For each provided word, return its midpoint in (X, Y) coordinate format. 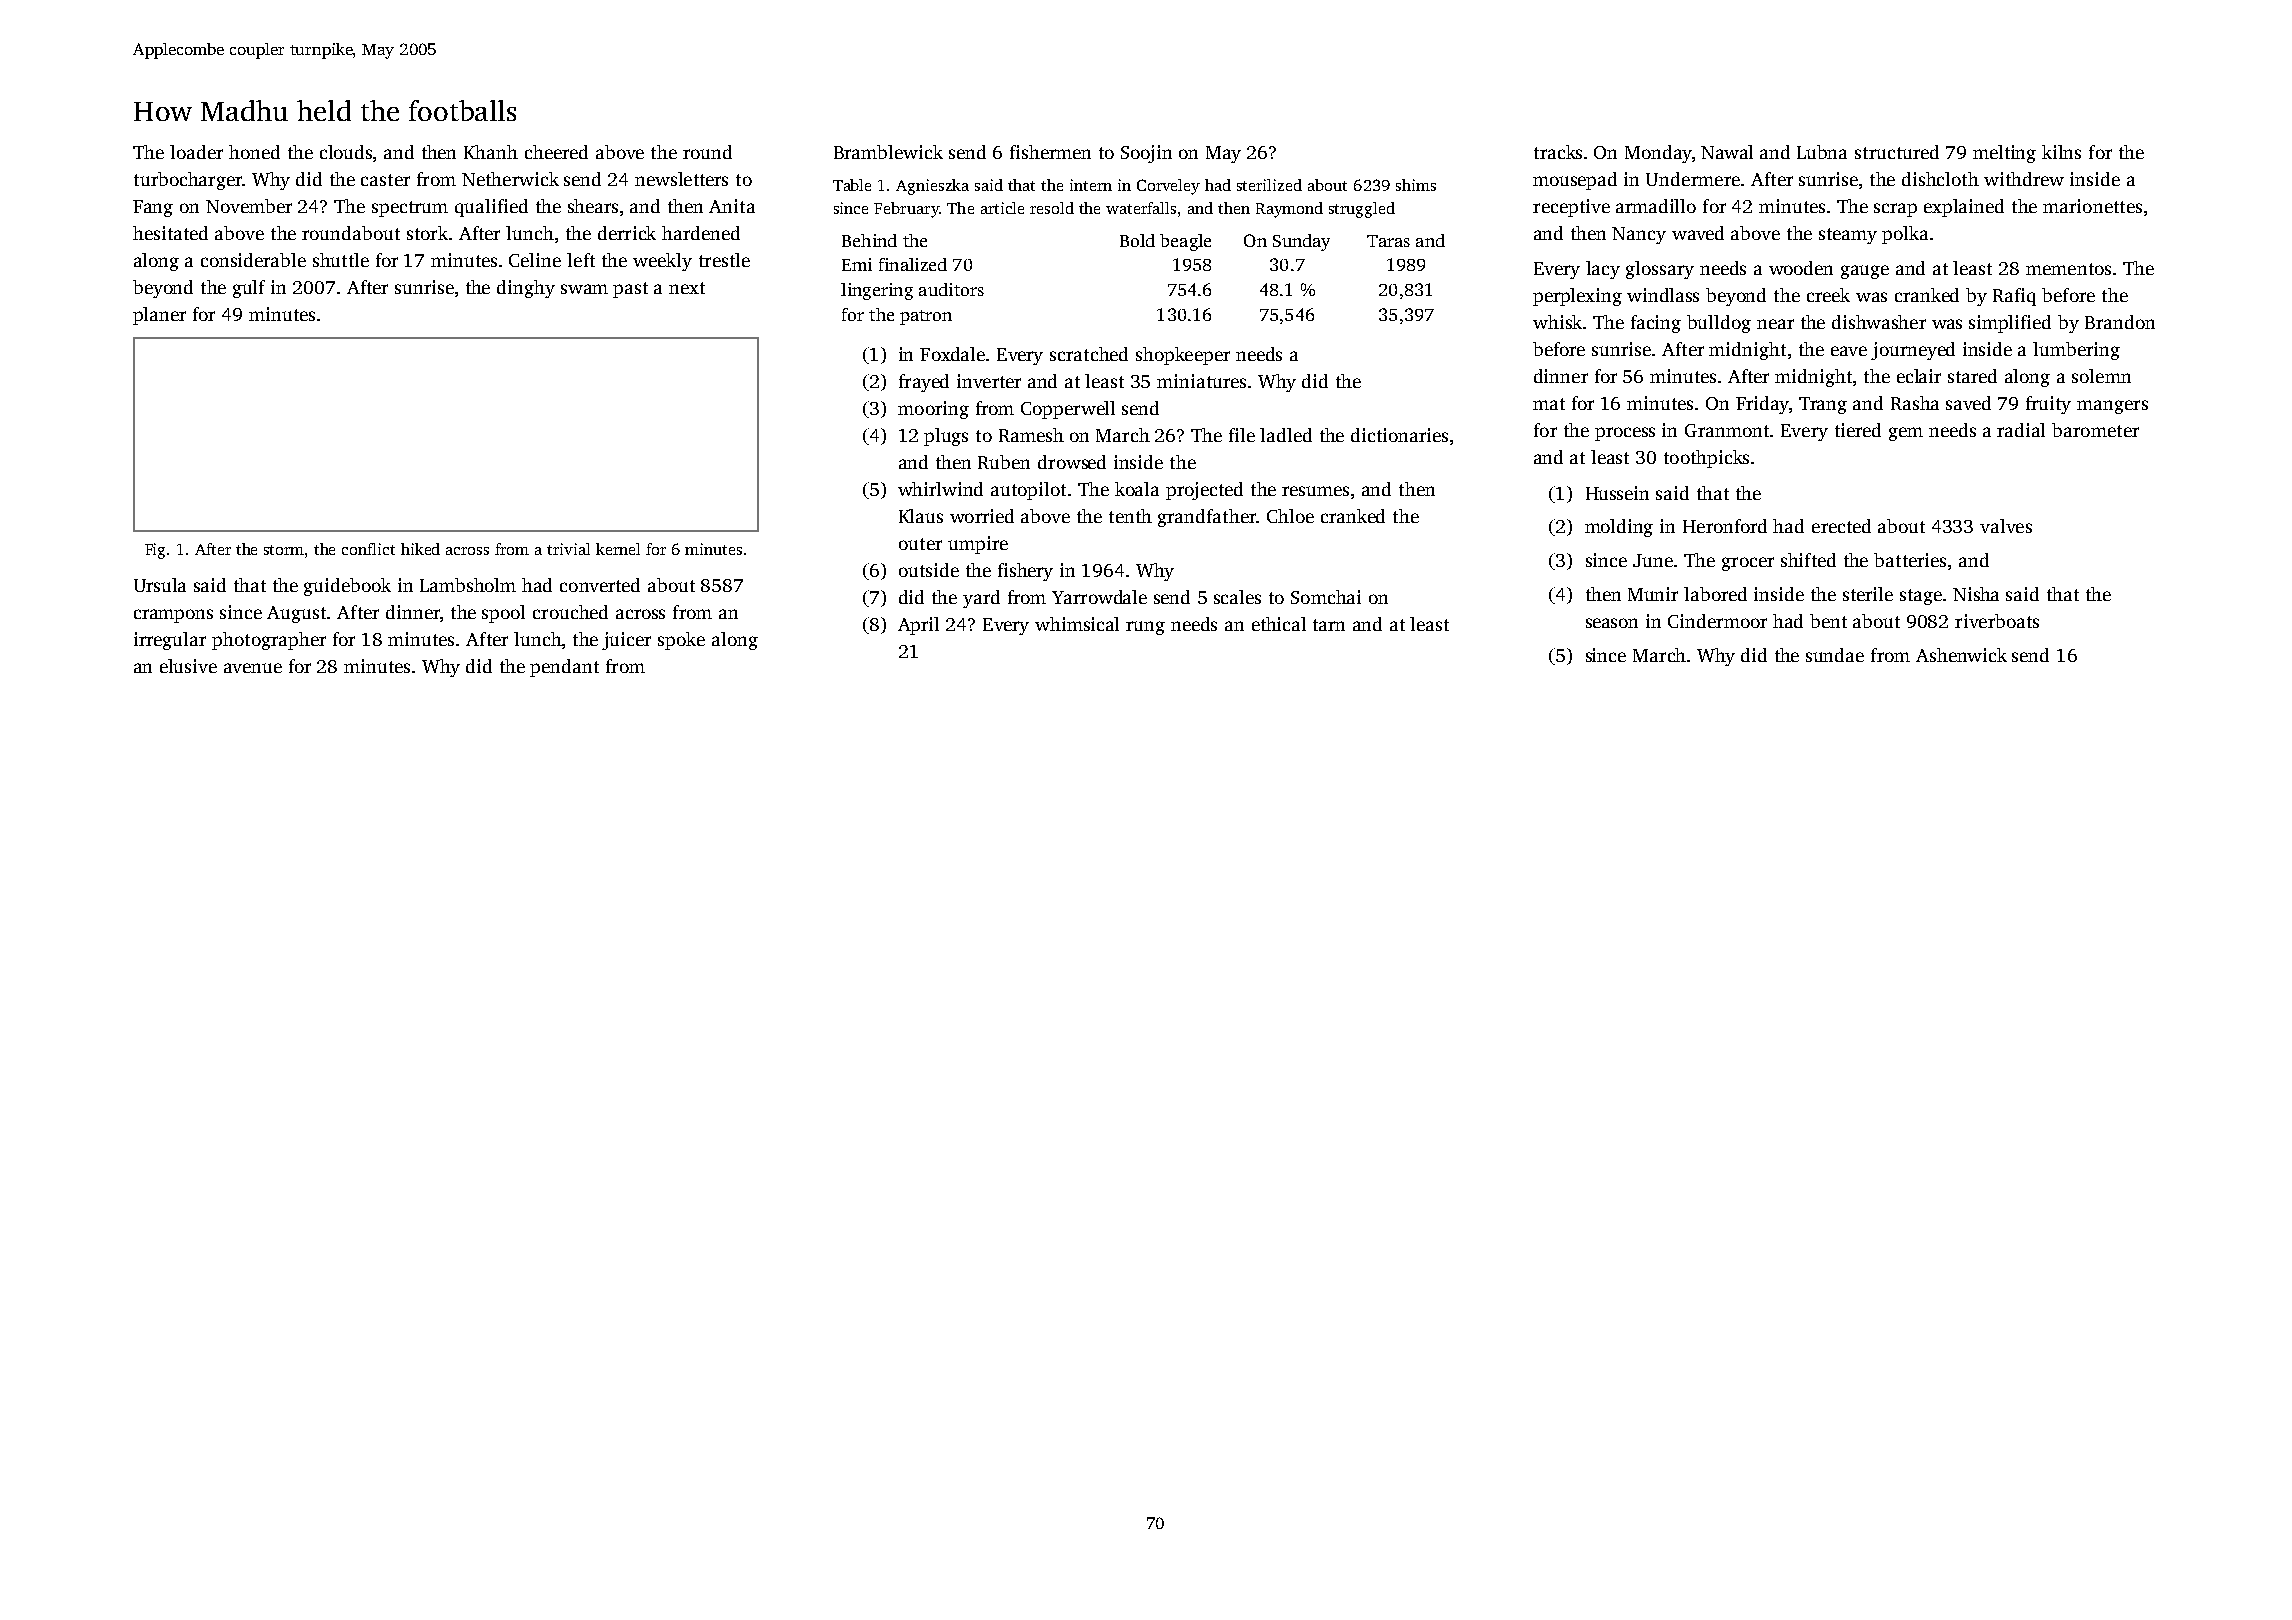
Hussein (1617, 493)
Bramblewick (888, 152)
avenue (253, 668)
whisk (1557, 322)
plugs (946, 437)
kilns (2061, 152)
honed (254, 152)
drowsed (1072, 462)
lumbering (2076, 351)
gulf (249, 289)
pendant (564, 668)
